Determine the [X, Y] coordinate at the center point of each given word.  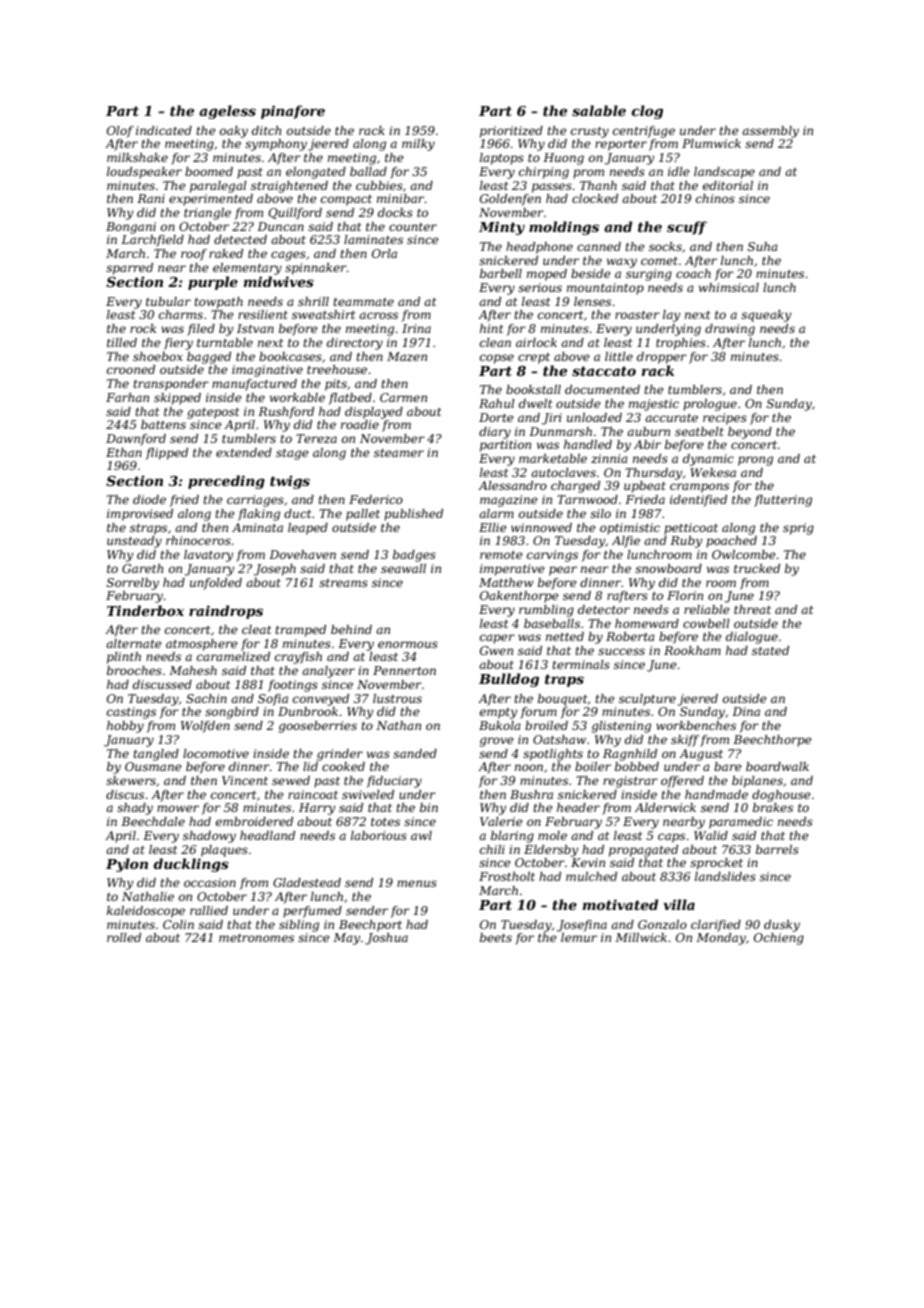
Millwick [641, 937]
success [621, 651]
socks [665, 246]
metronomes [256, 938]
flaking [259, 515]
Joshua [386, 939]
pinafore [293, 112]
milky [418, 145]
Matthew [506, 582]
